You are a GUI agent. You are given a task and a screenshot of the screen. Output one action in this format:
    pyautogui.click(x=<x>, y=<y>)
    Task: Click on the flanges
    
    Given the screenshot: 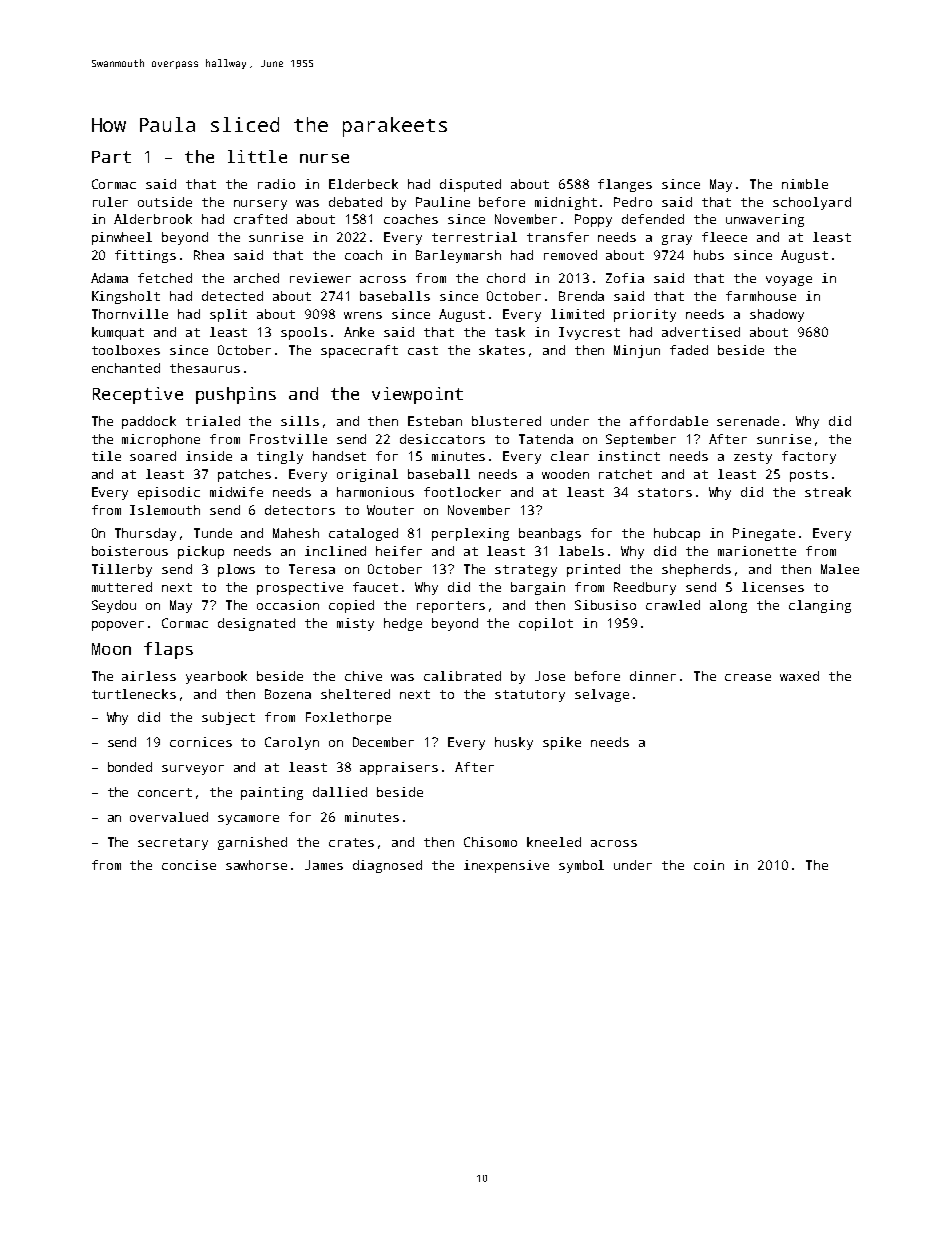 What is the action you would take?
    pyautogui.click(x=625, y=185)
